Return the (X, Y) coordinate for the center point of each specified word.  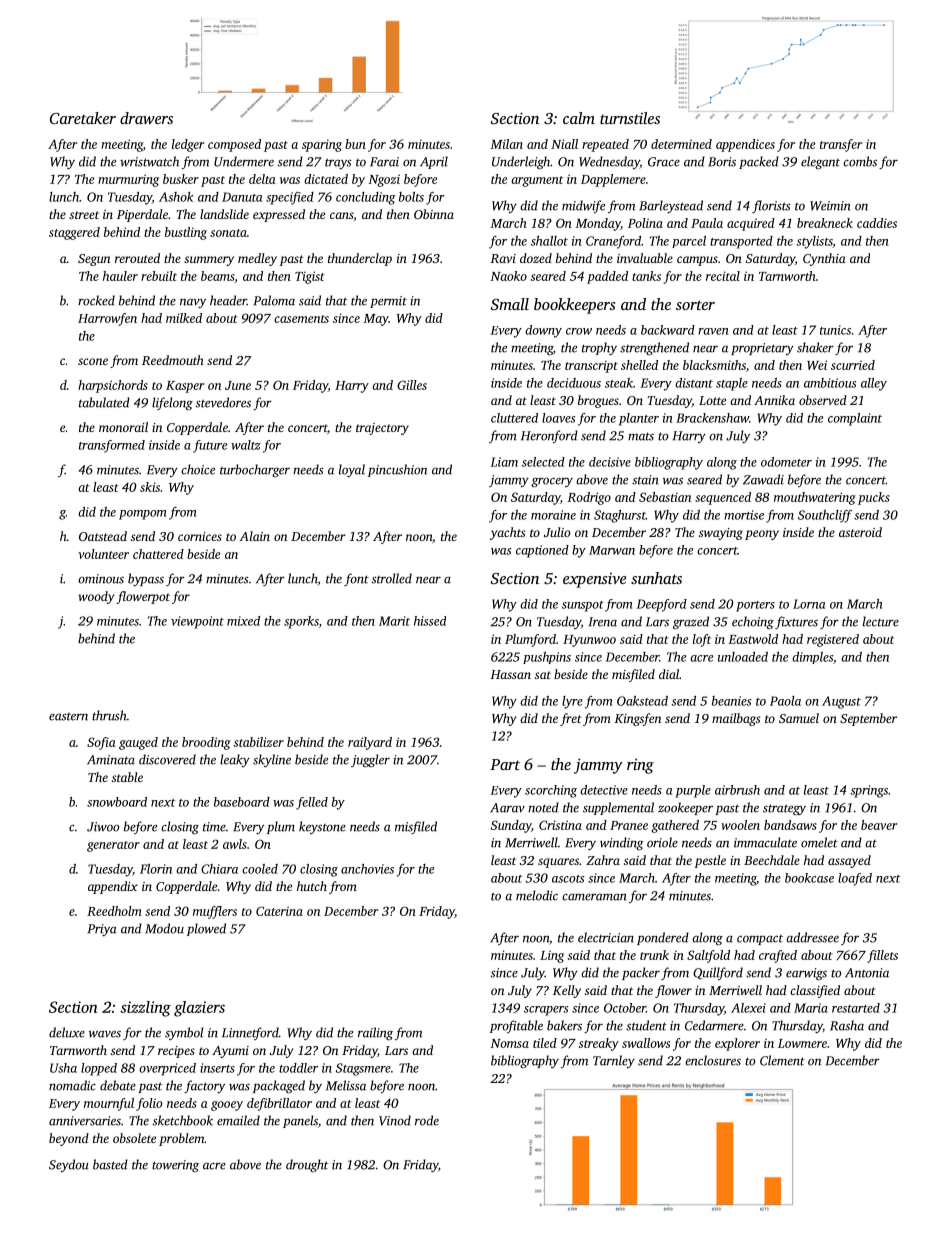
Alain (254, 536)
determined (681, 144)
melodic (537, 895)
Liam (504, 462)
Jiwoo (103, 827)
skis (150, 487)
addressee (812, 937)
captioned (542, 551)
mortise (744, 515)
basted (110, 1164)
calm (579, 118)
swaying (721, 534)
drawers (146, 118)
